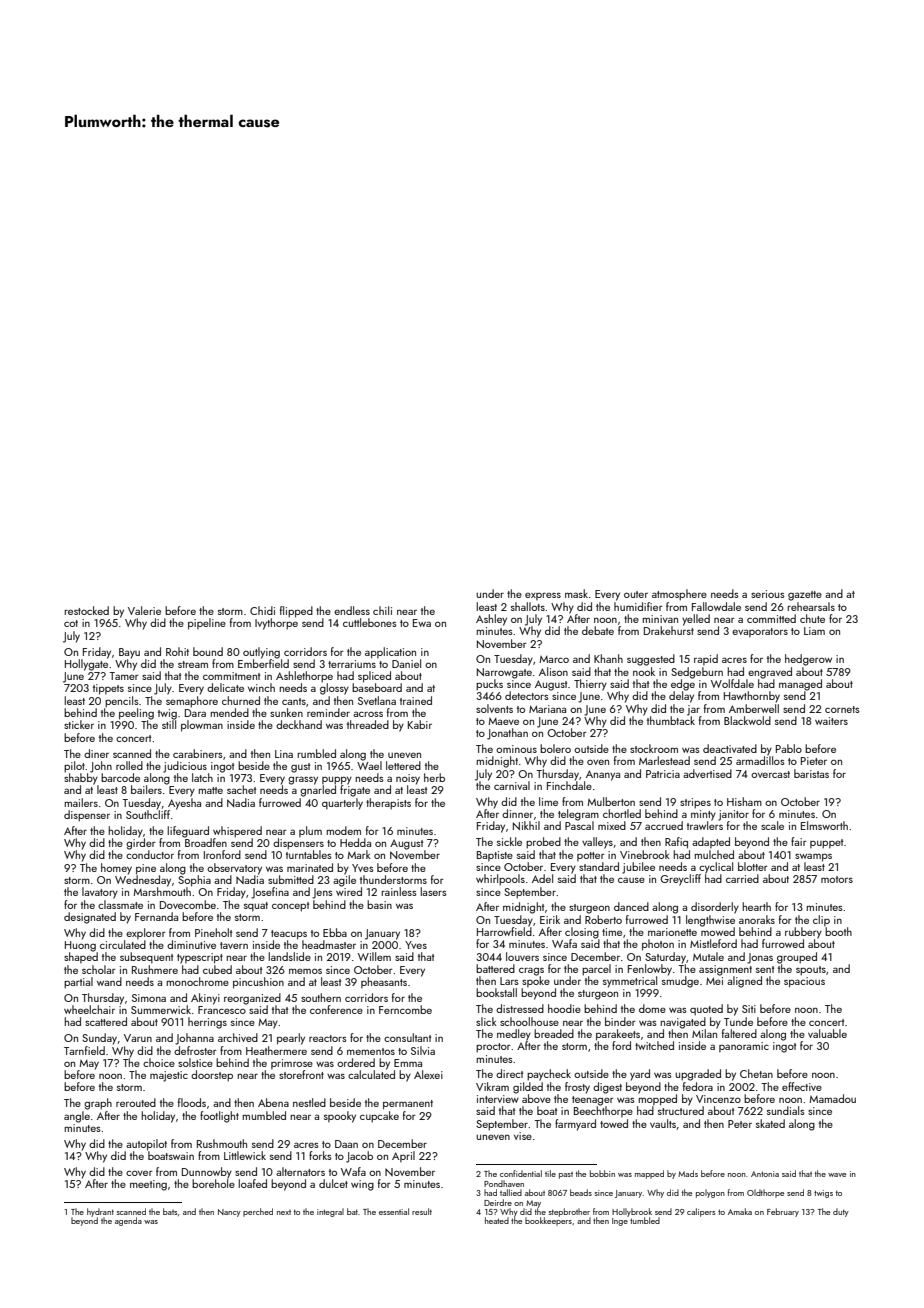 The width and height of the document is (924, 1308). I want to click on agenda, so click(128, 1221).
